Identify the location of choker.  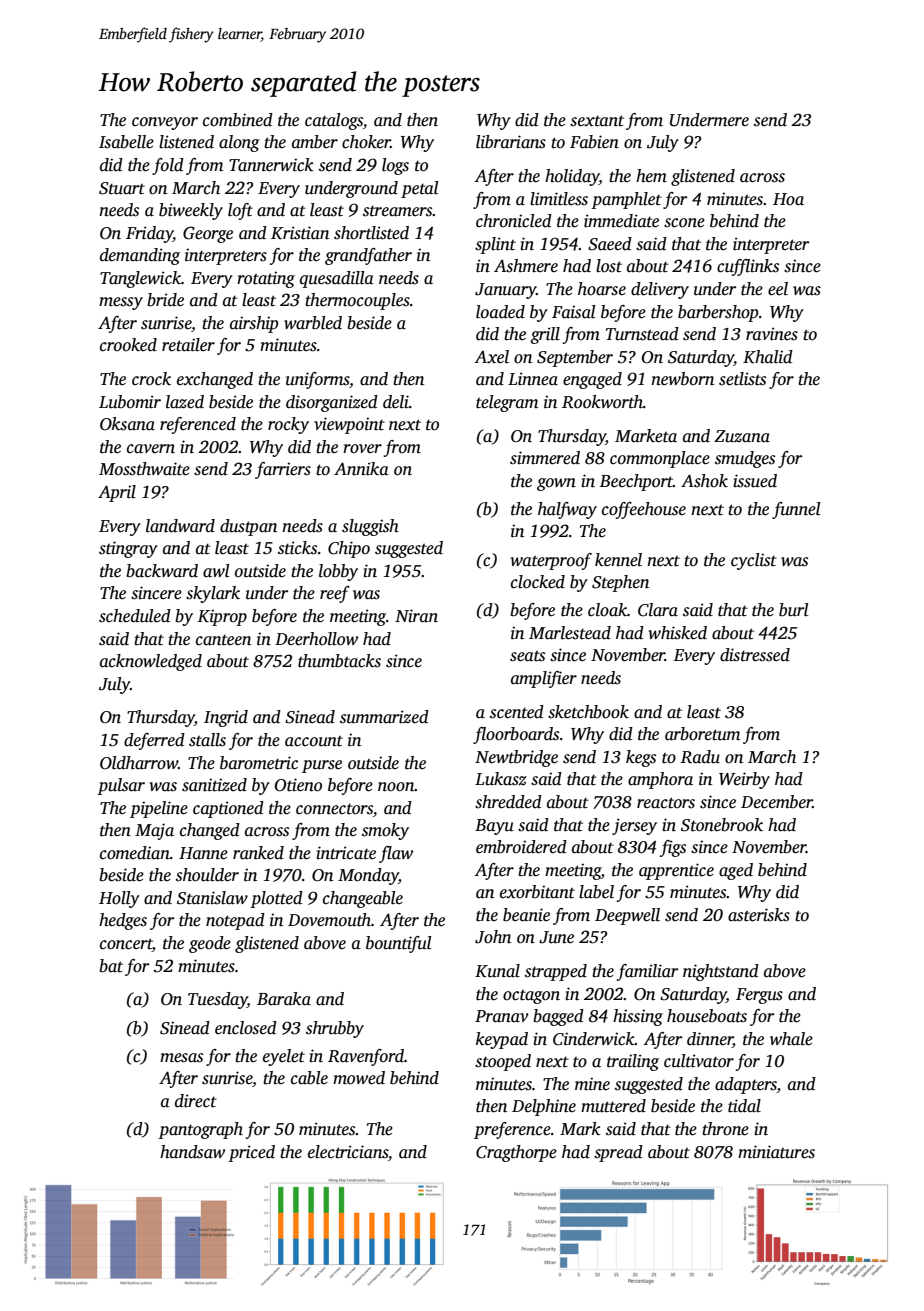
(366, 142).
